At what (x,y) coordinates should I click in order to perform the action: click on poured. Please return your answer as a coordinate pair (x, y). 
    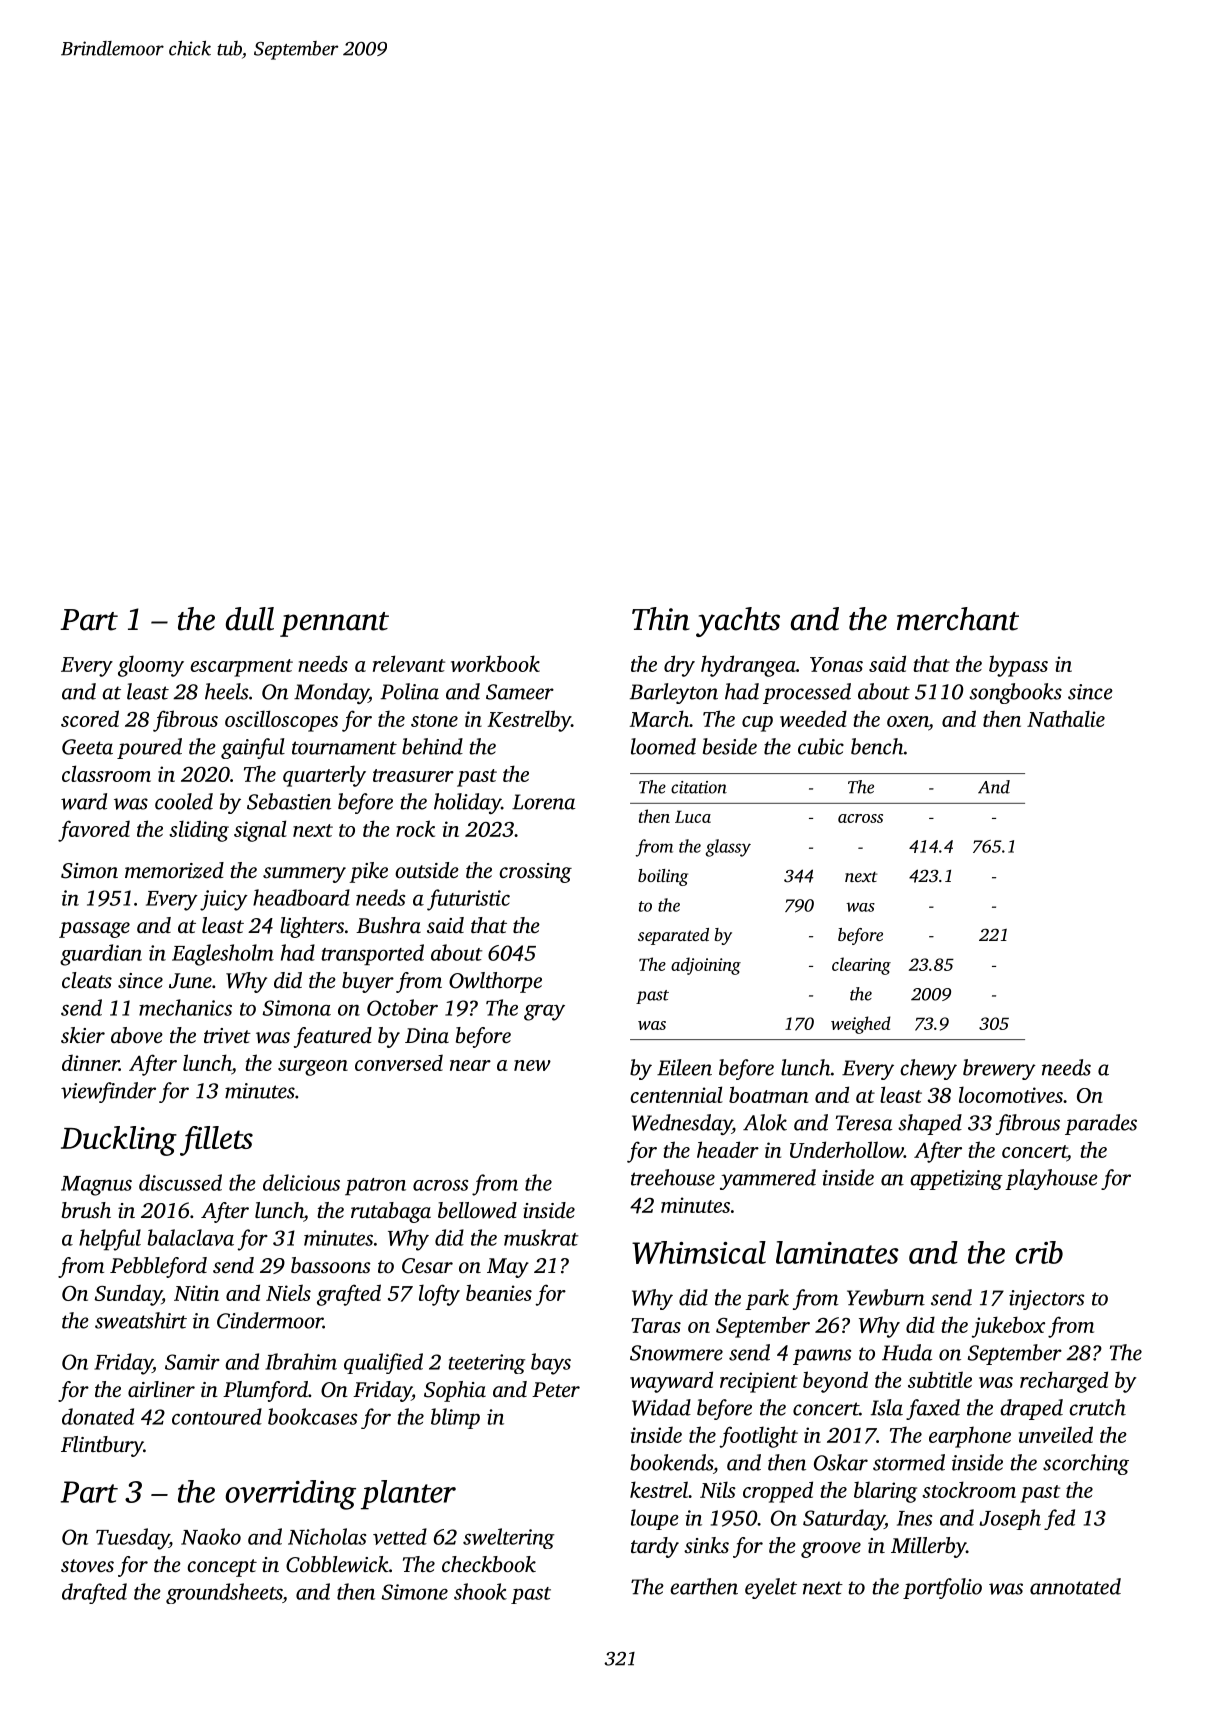
    Looking at the image, I should click on (149, 748).
